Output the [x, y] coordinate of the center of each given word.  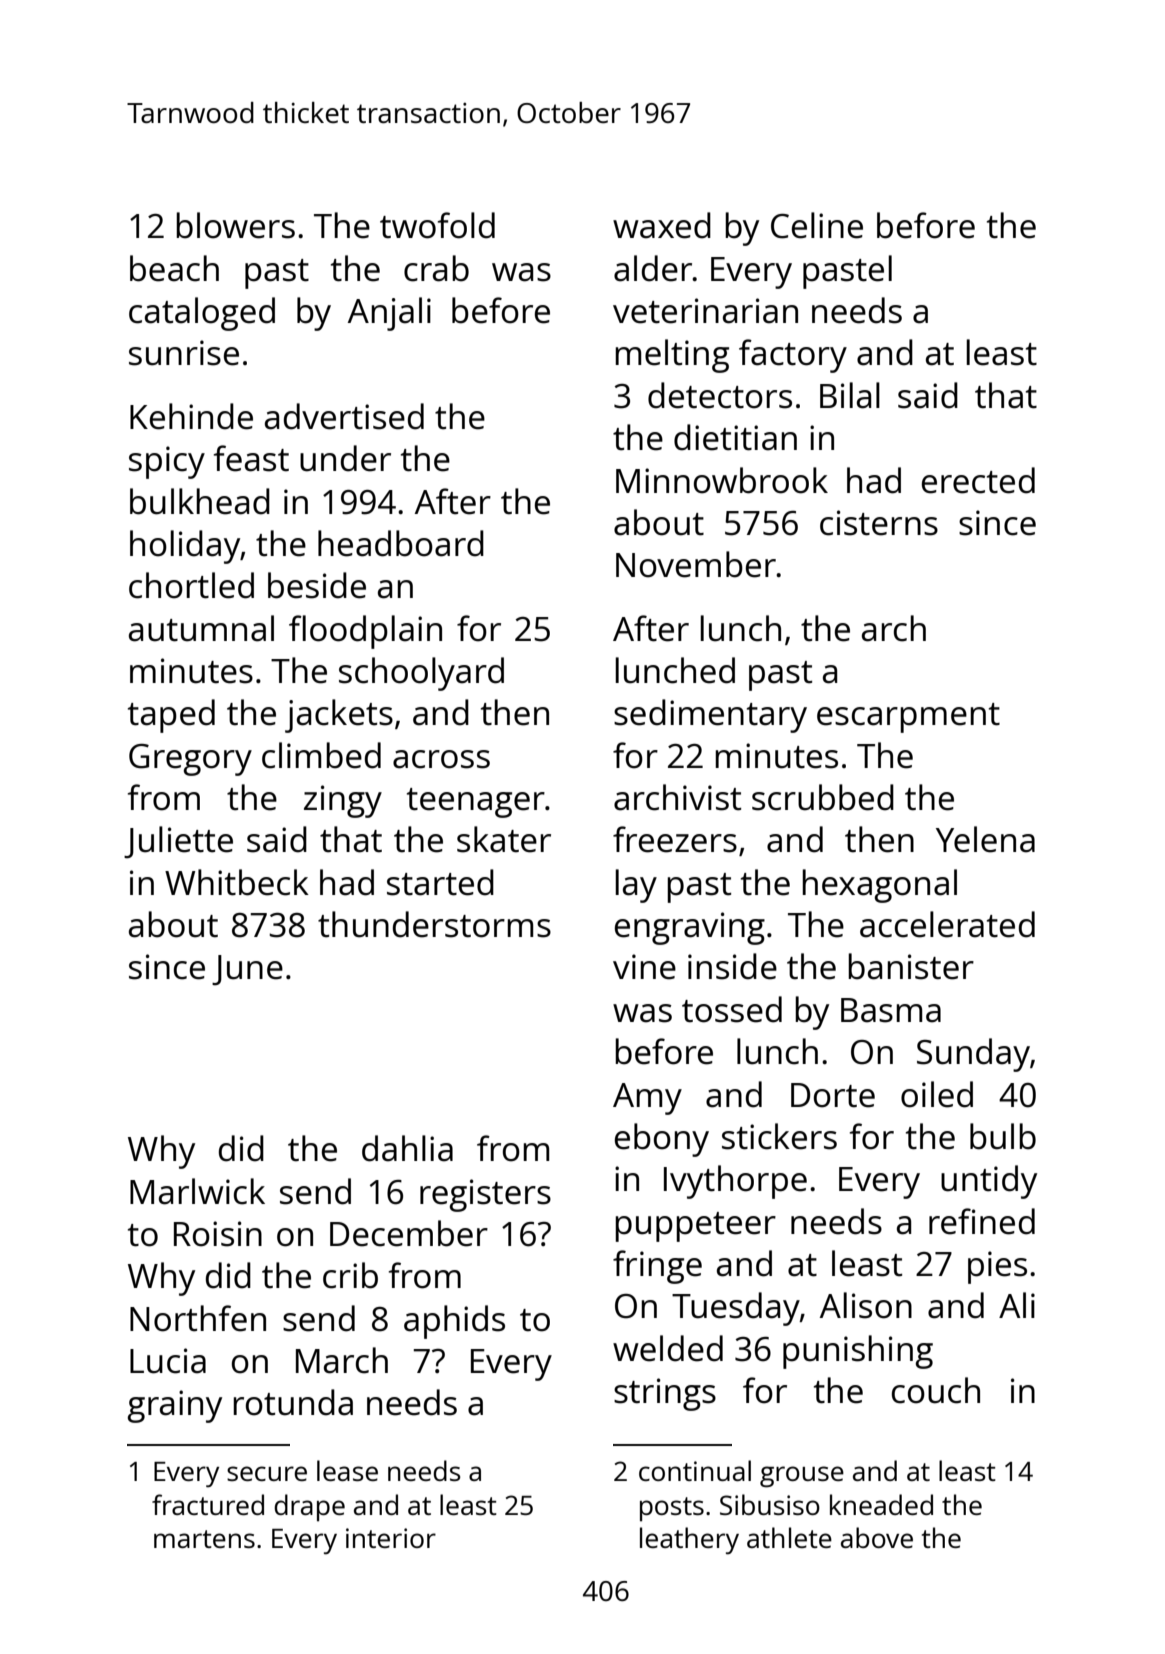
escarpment [908, 718]
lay [636, 886]
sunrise [184, 353]
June [247, 970]
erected [978, 480]
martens [204, 1539]
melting [672, 356]
